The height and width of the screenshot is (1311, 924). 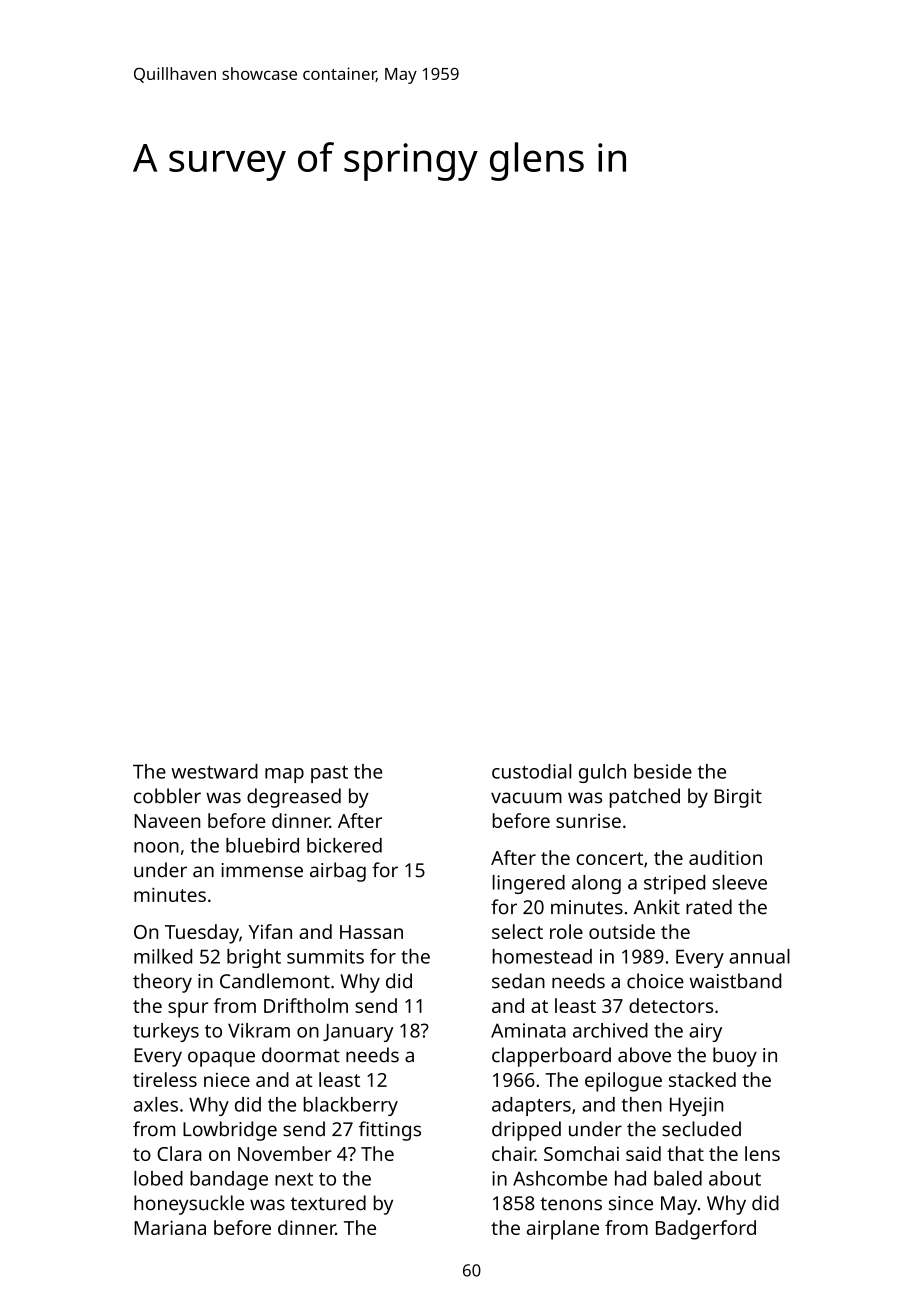 What do you see at coordinates (214, 771) in the screenshot?
I see `westward` at bounding box center [214, 771].
